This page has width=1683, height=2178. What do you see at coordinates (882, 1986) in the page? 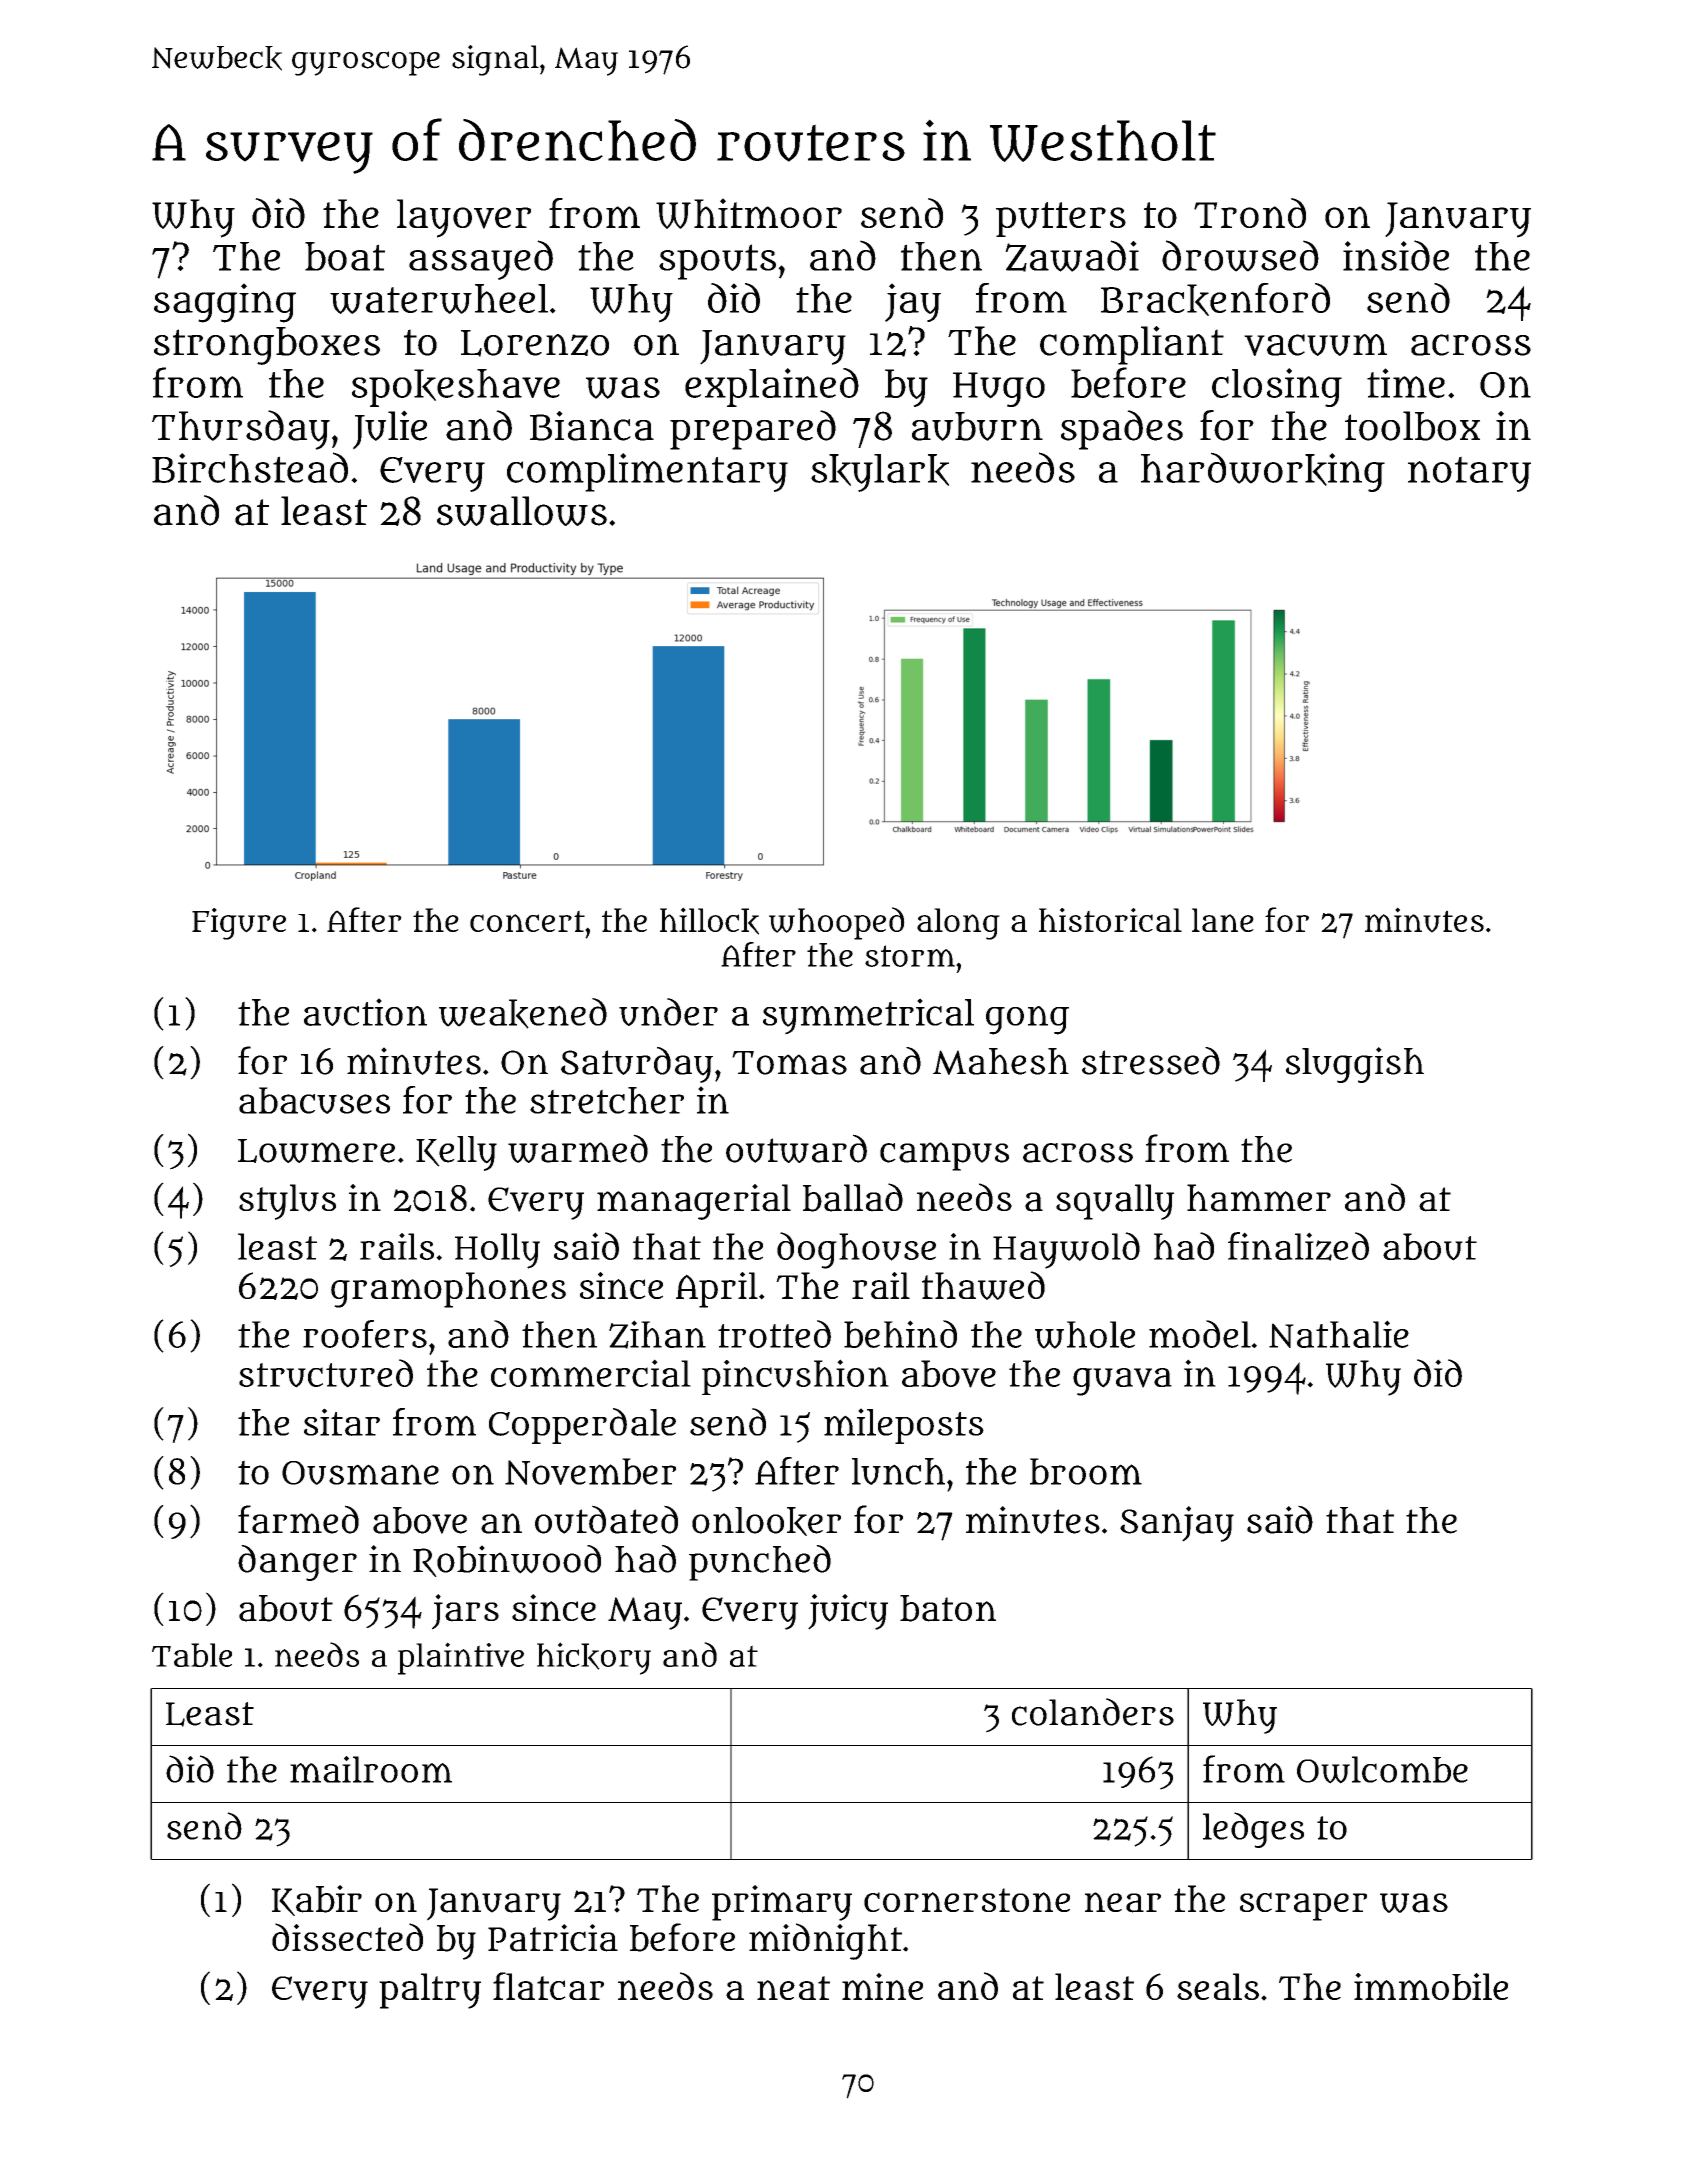
I see `mine` at bounding box center [882, 1986].
